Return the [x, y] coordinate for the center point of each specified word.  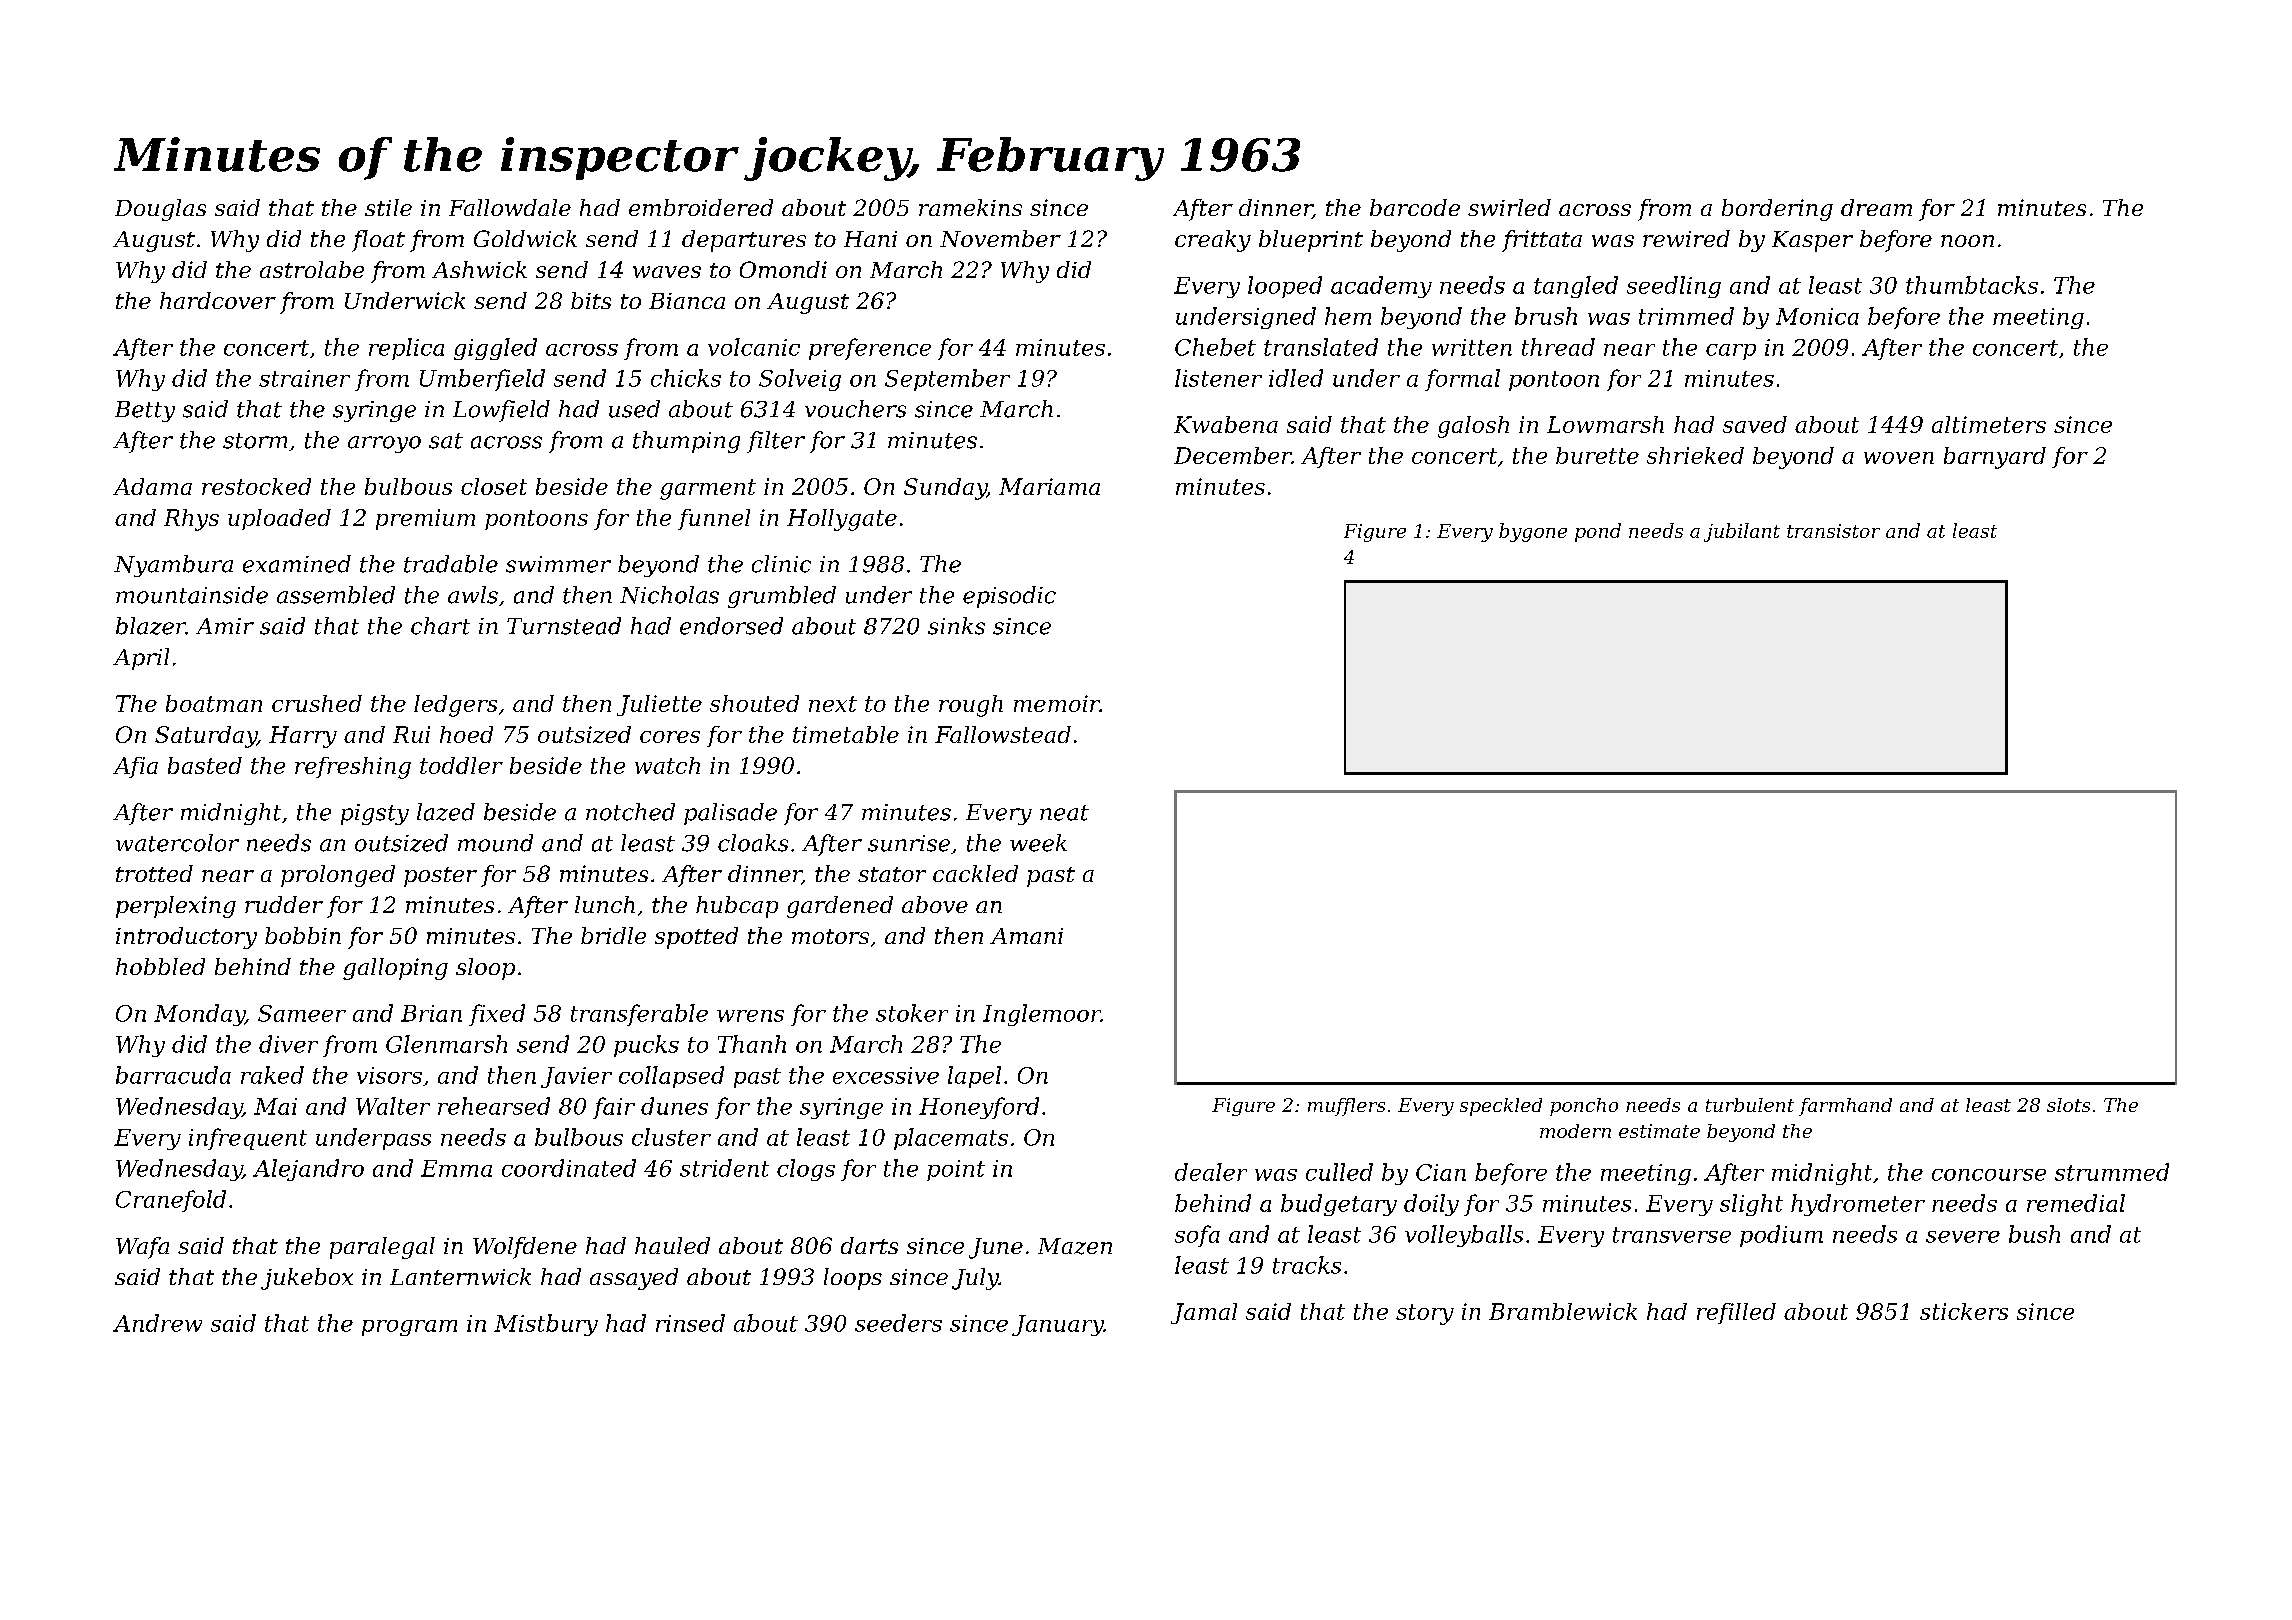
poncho [1584, 1107]
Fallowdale [510, 207]
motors [830, 936]
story [1425, 1314]
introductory [186, 938]
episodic [1009, 597]
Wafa [142, 1248]
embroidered [701, 207]
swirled [1509, 207]
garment [708, 489]
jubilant [1742, 532]
